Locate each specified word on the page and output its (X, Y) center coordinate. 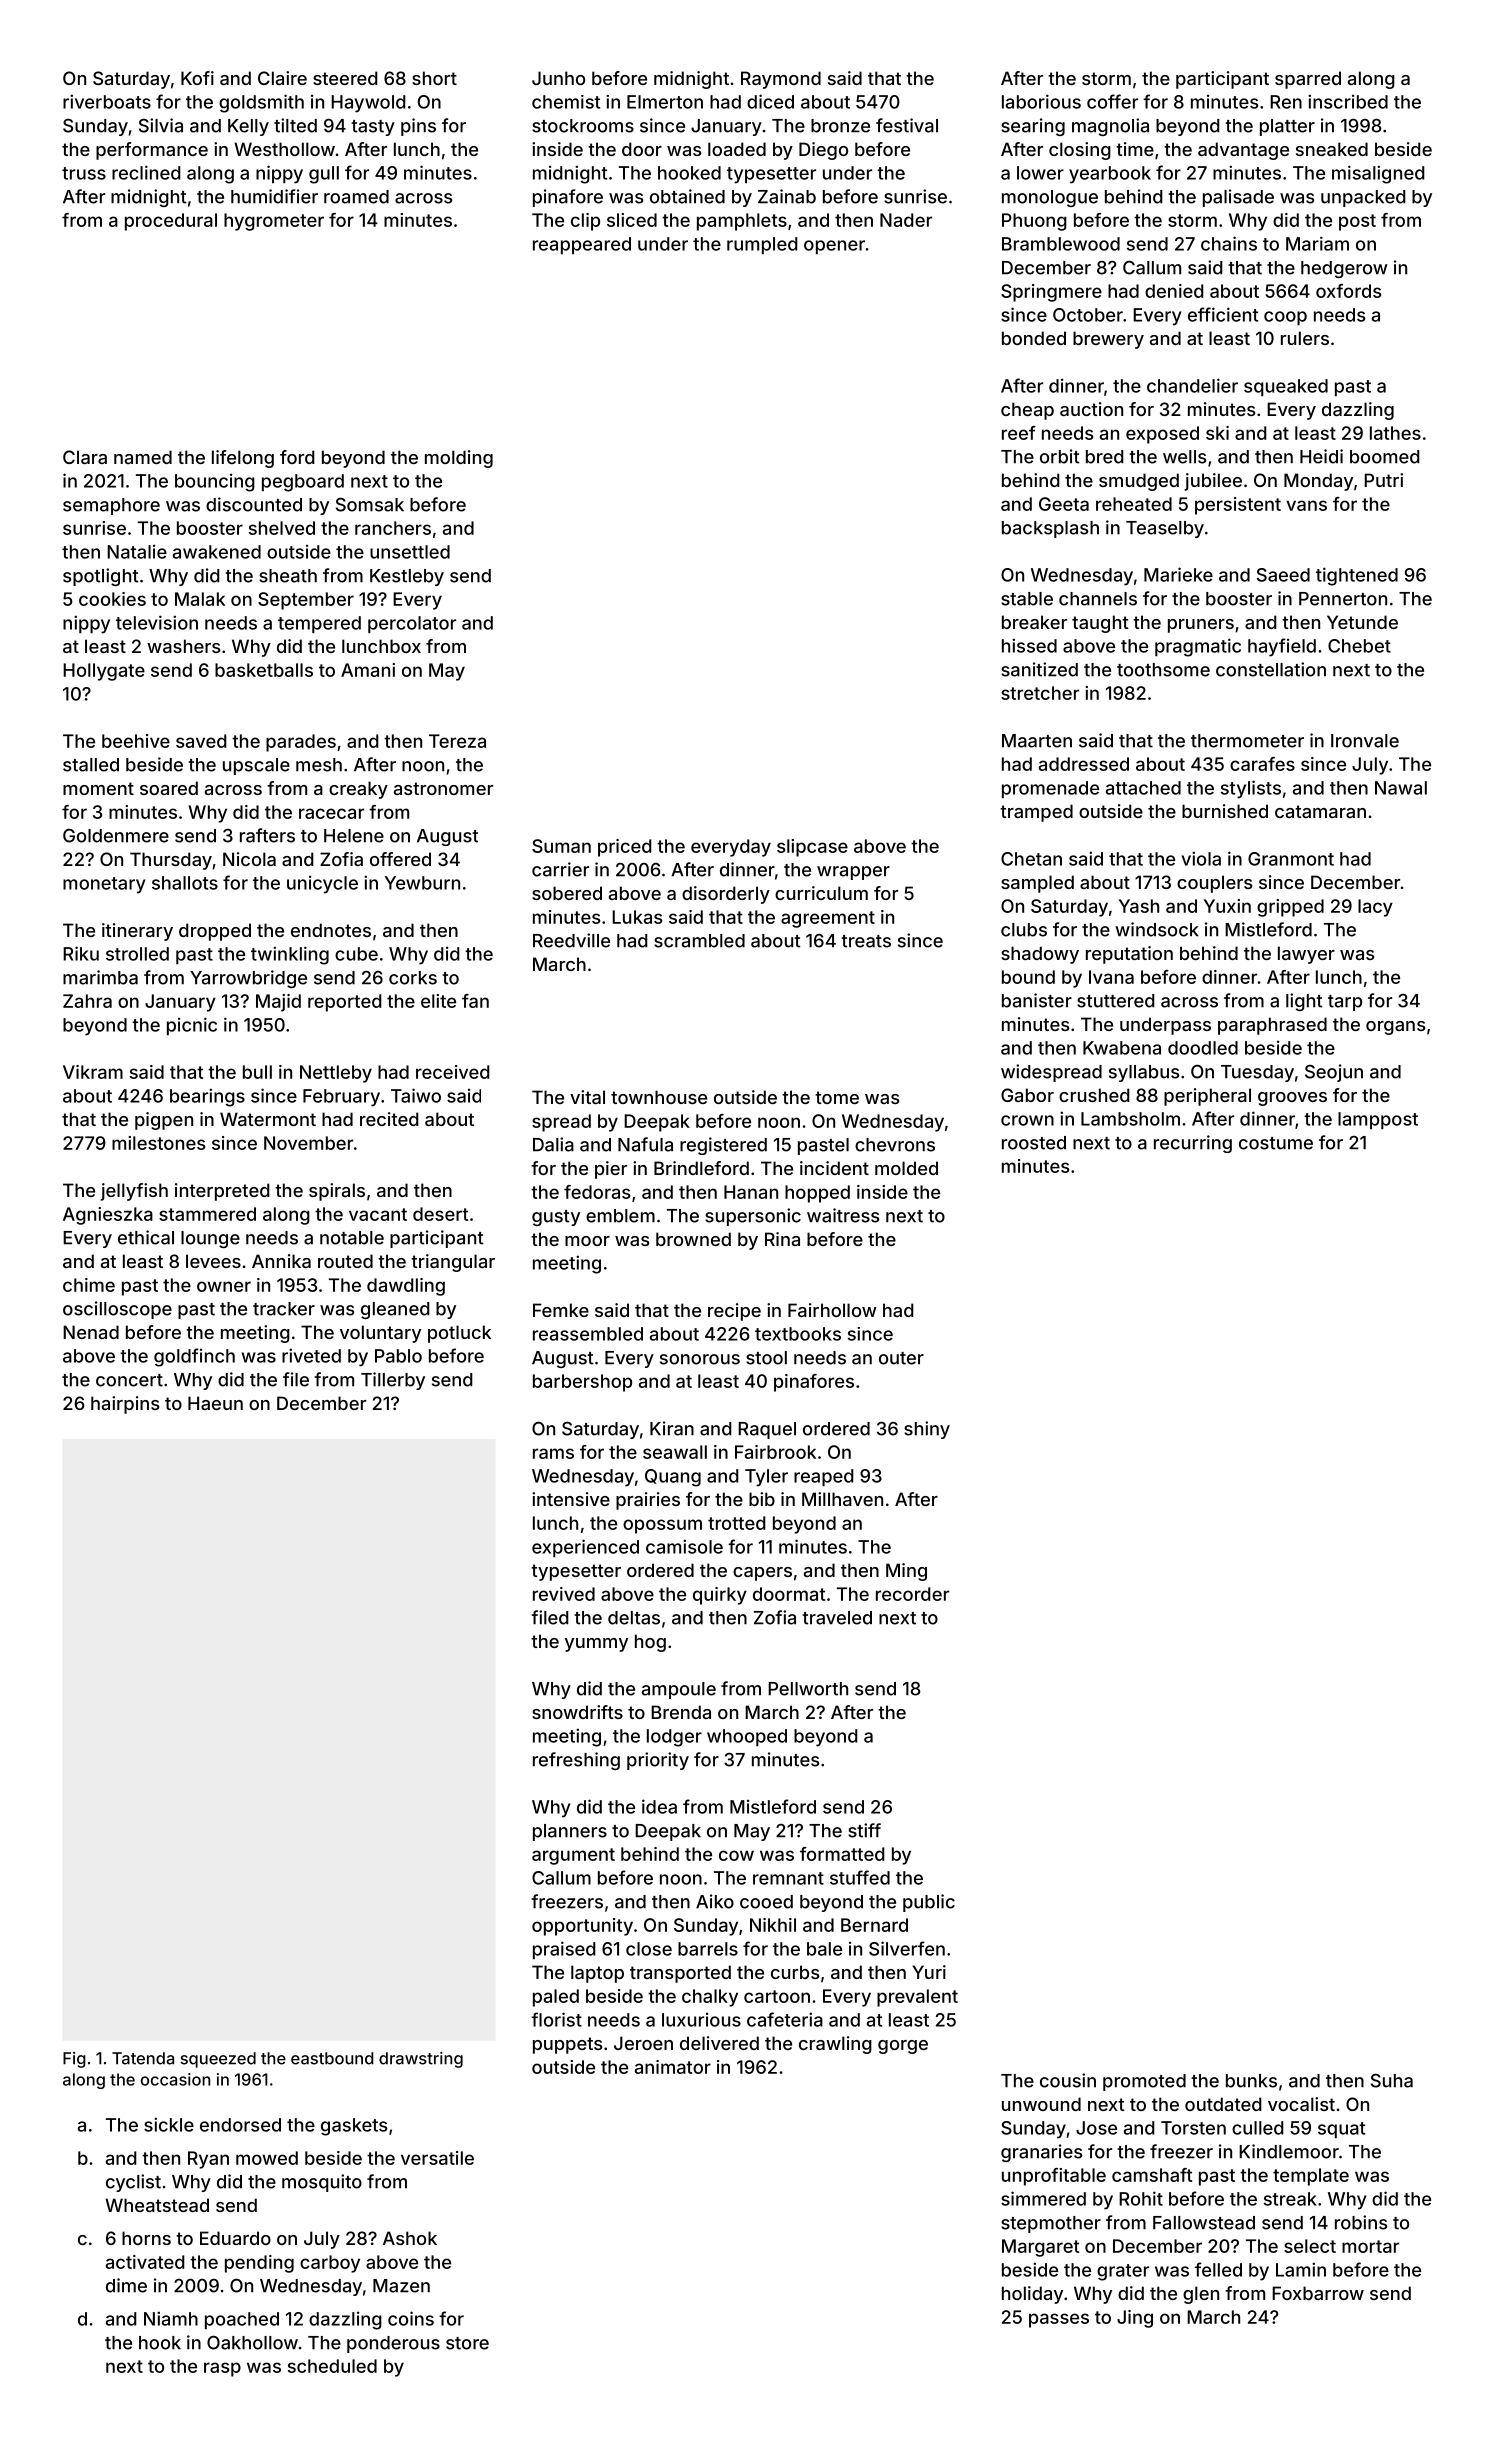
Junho (558, 78)
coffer (1112, 101)
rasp (222, 2369)
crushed (1094, 1095)
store (467, 2343)
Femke (561, 1310)
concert (129, 1380)
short (434, 78)
